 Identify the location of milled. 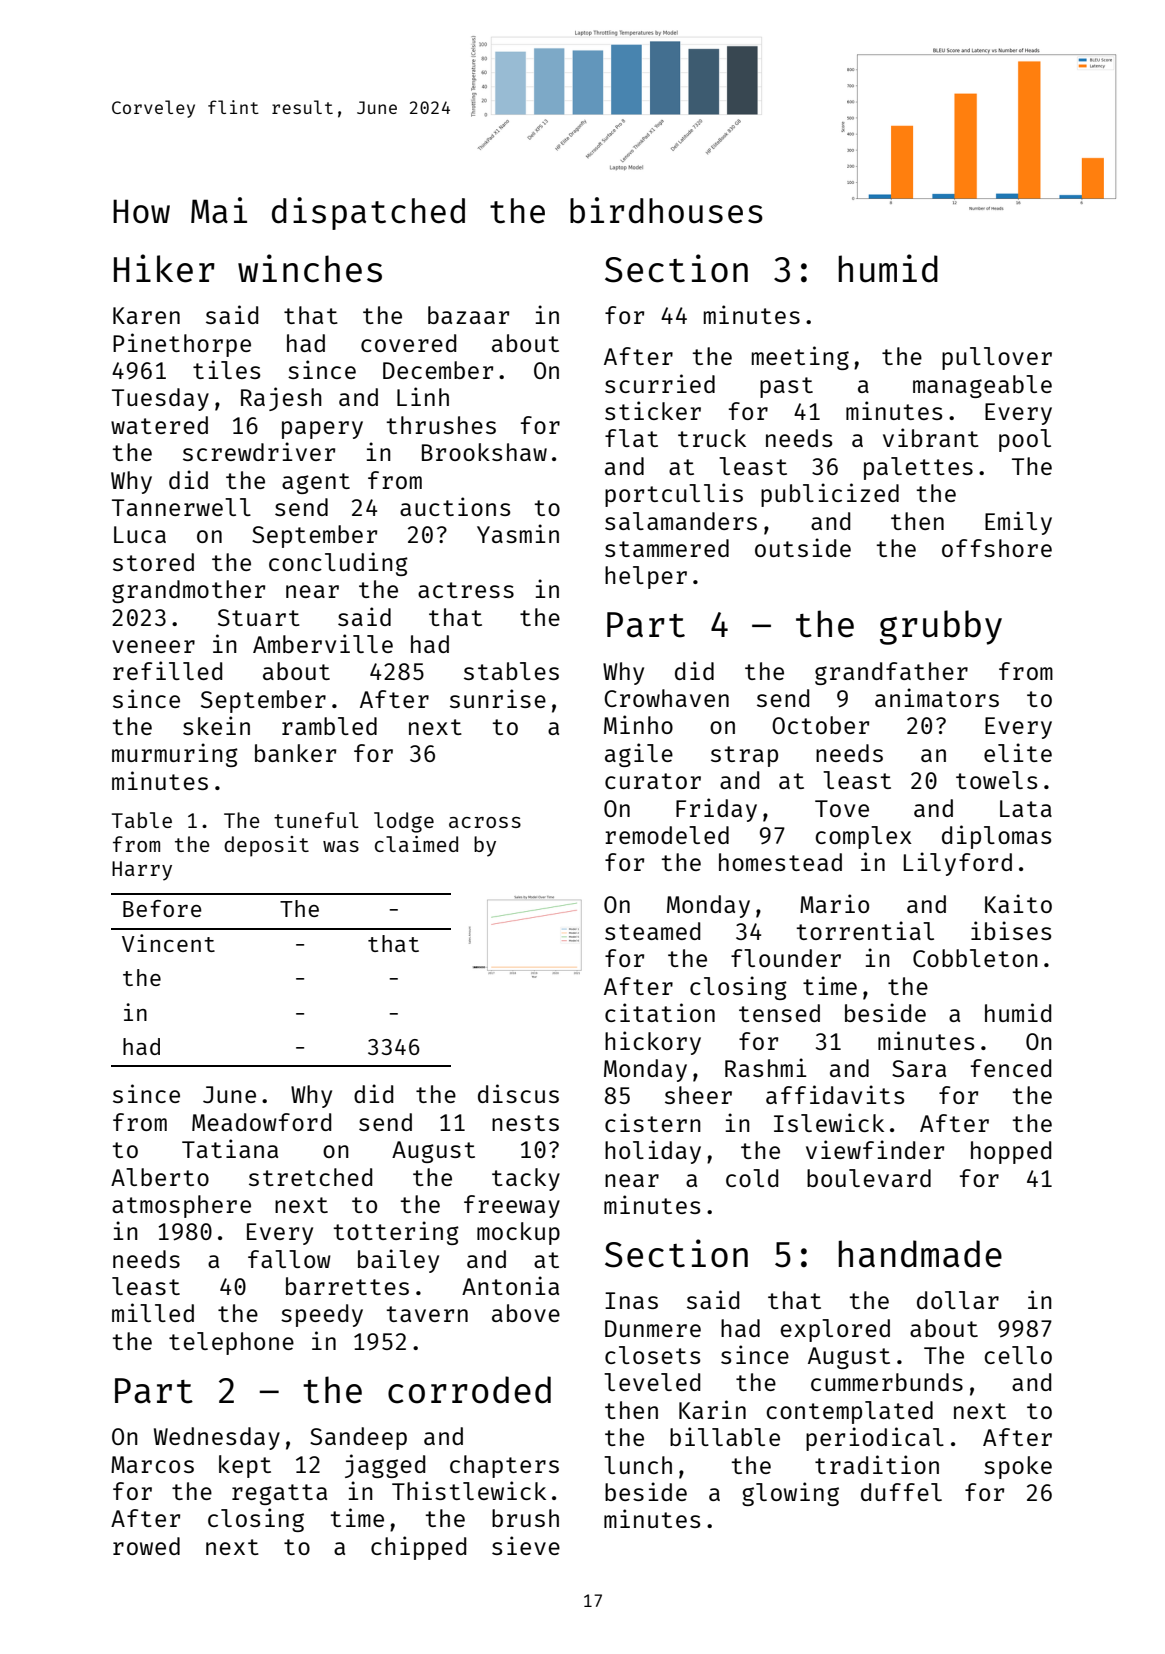
(153, 1312).
